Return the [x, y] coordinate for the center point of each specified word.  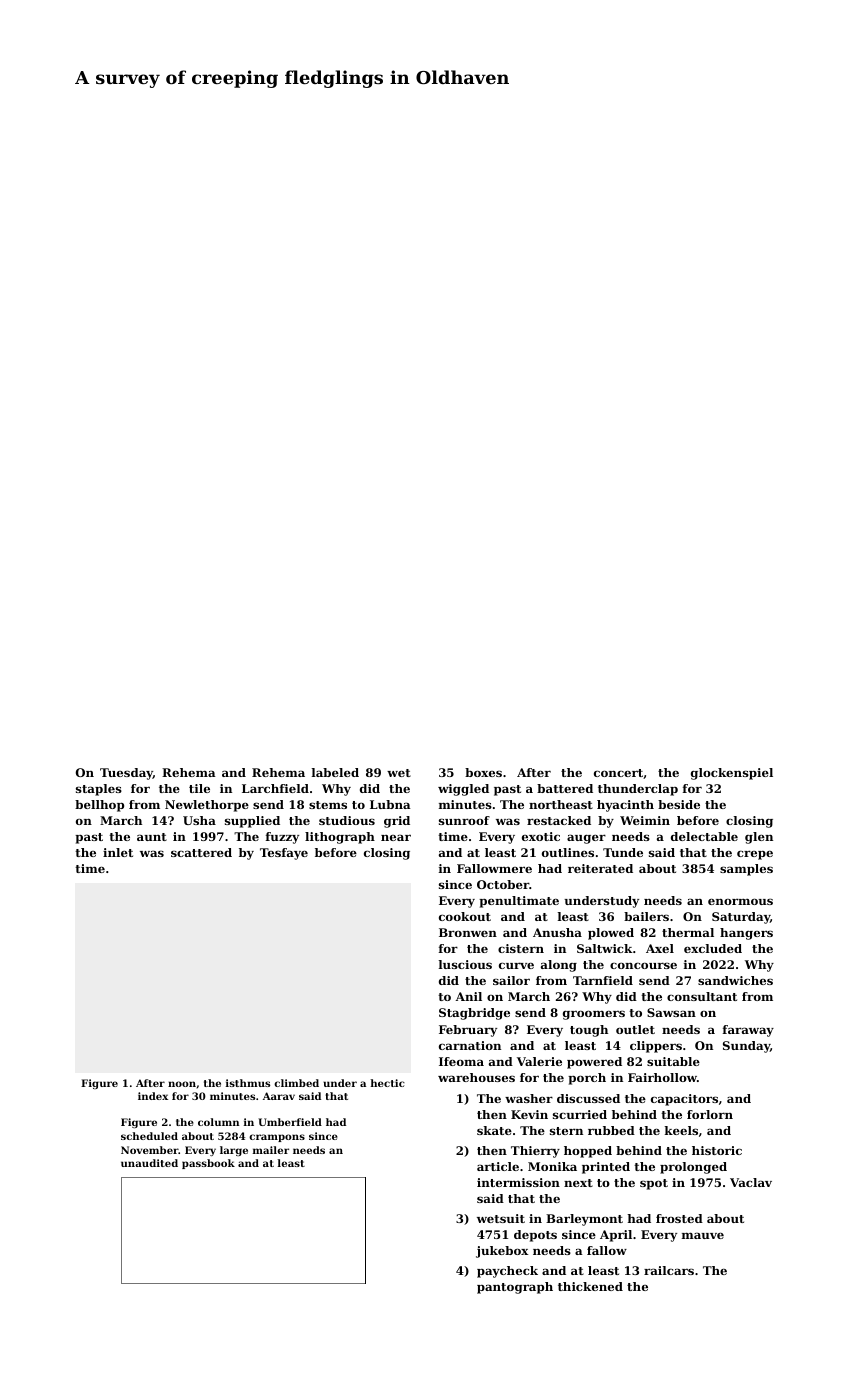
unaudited [149, 1163]
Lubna [390, 804]
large [234, 1151]
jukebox [502, 1252]
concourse [643, 965]
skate [494, 1130]
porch [587, 1079]
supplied [252, 822]
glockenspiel [732, 774]
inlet [118, 852]
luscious [465, 964]
